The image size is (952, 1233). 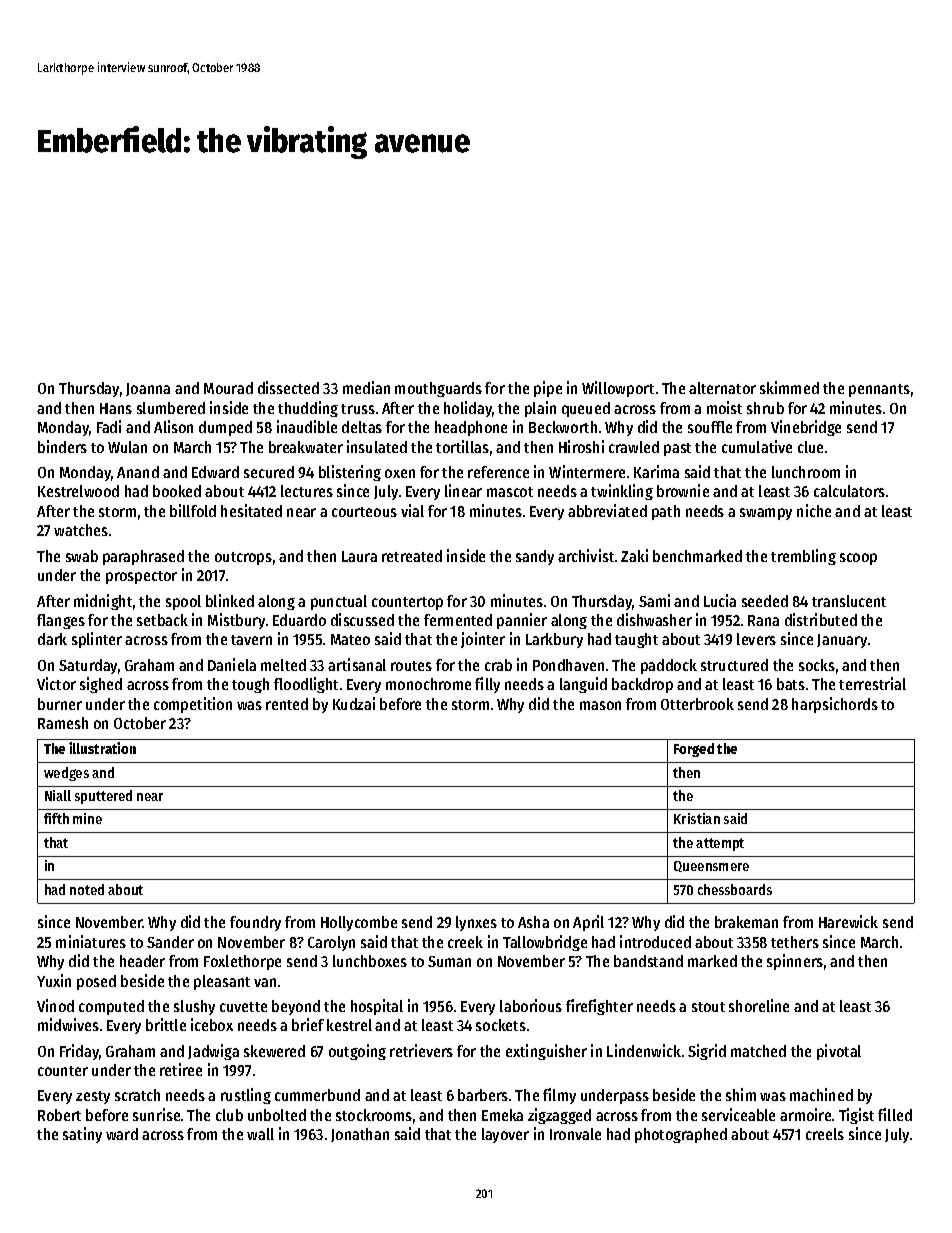 What do you see at coordinates (697, 818) in the image?
I see `Kristian` at bounding box center [697, 818].
